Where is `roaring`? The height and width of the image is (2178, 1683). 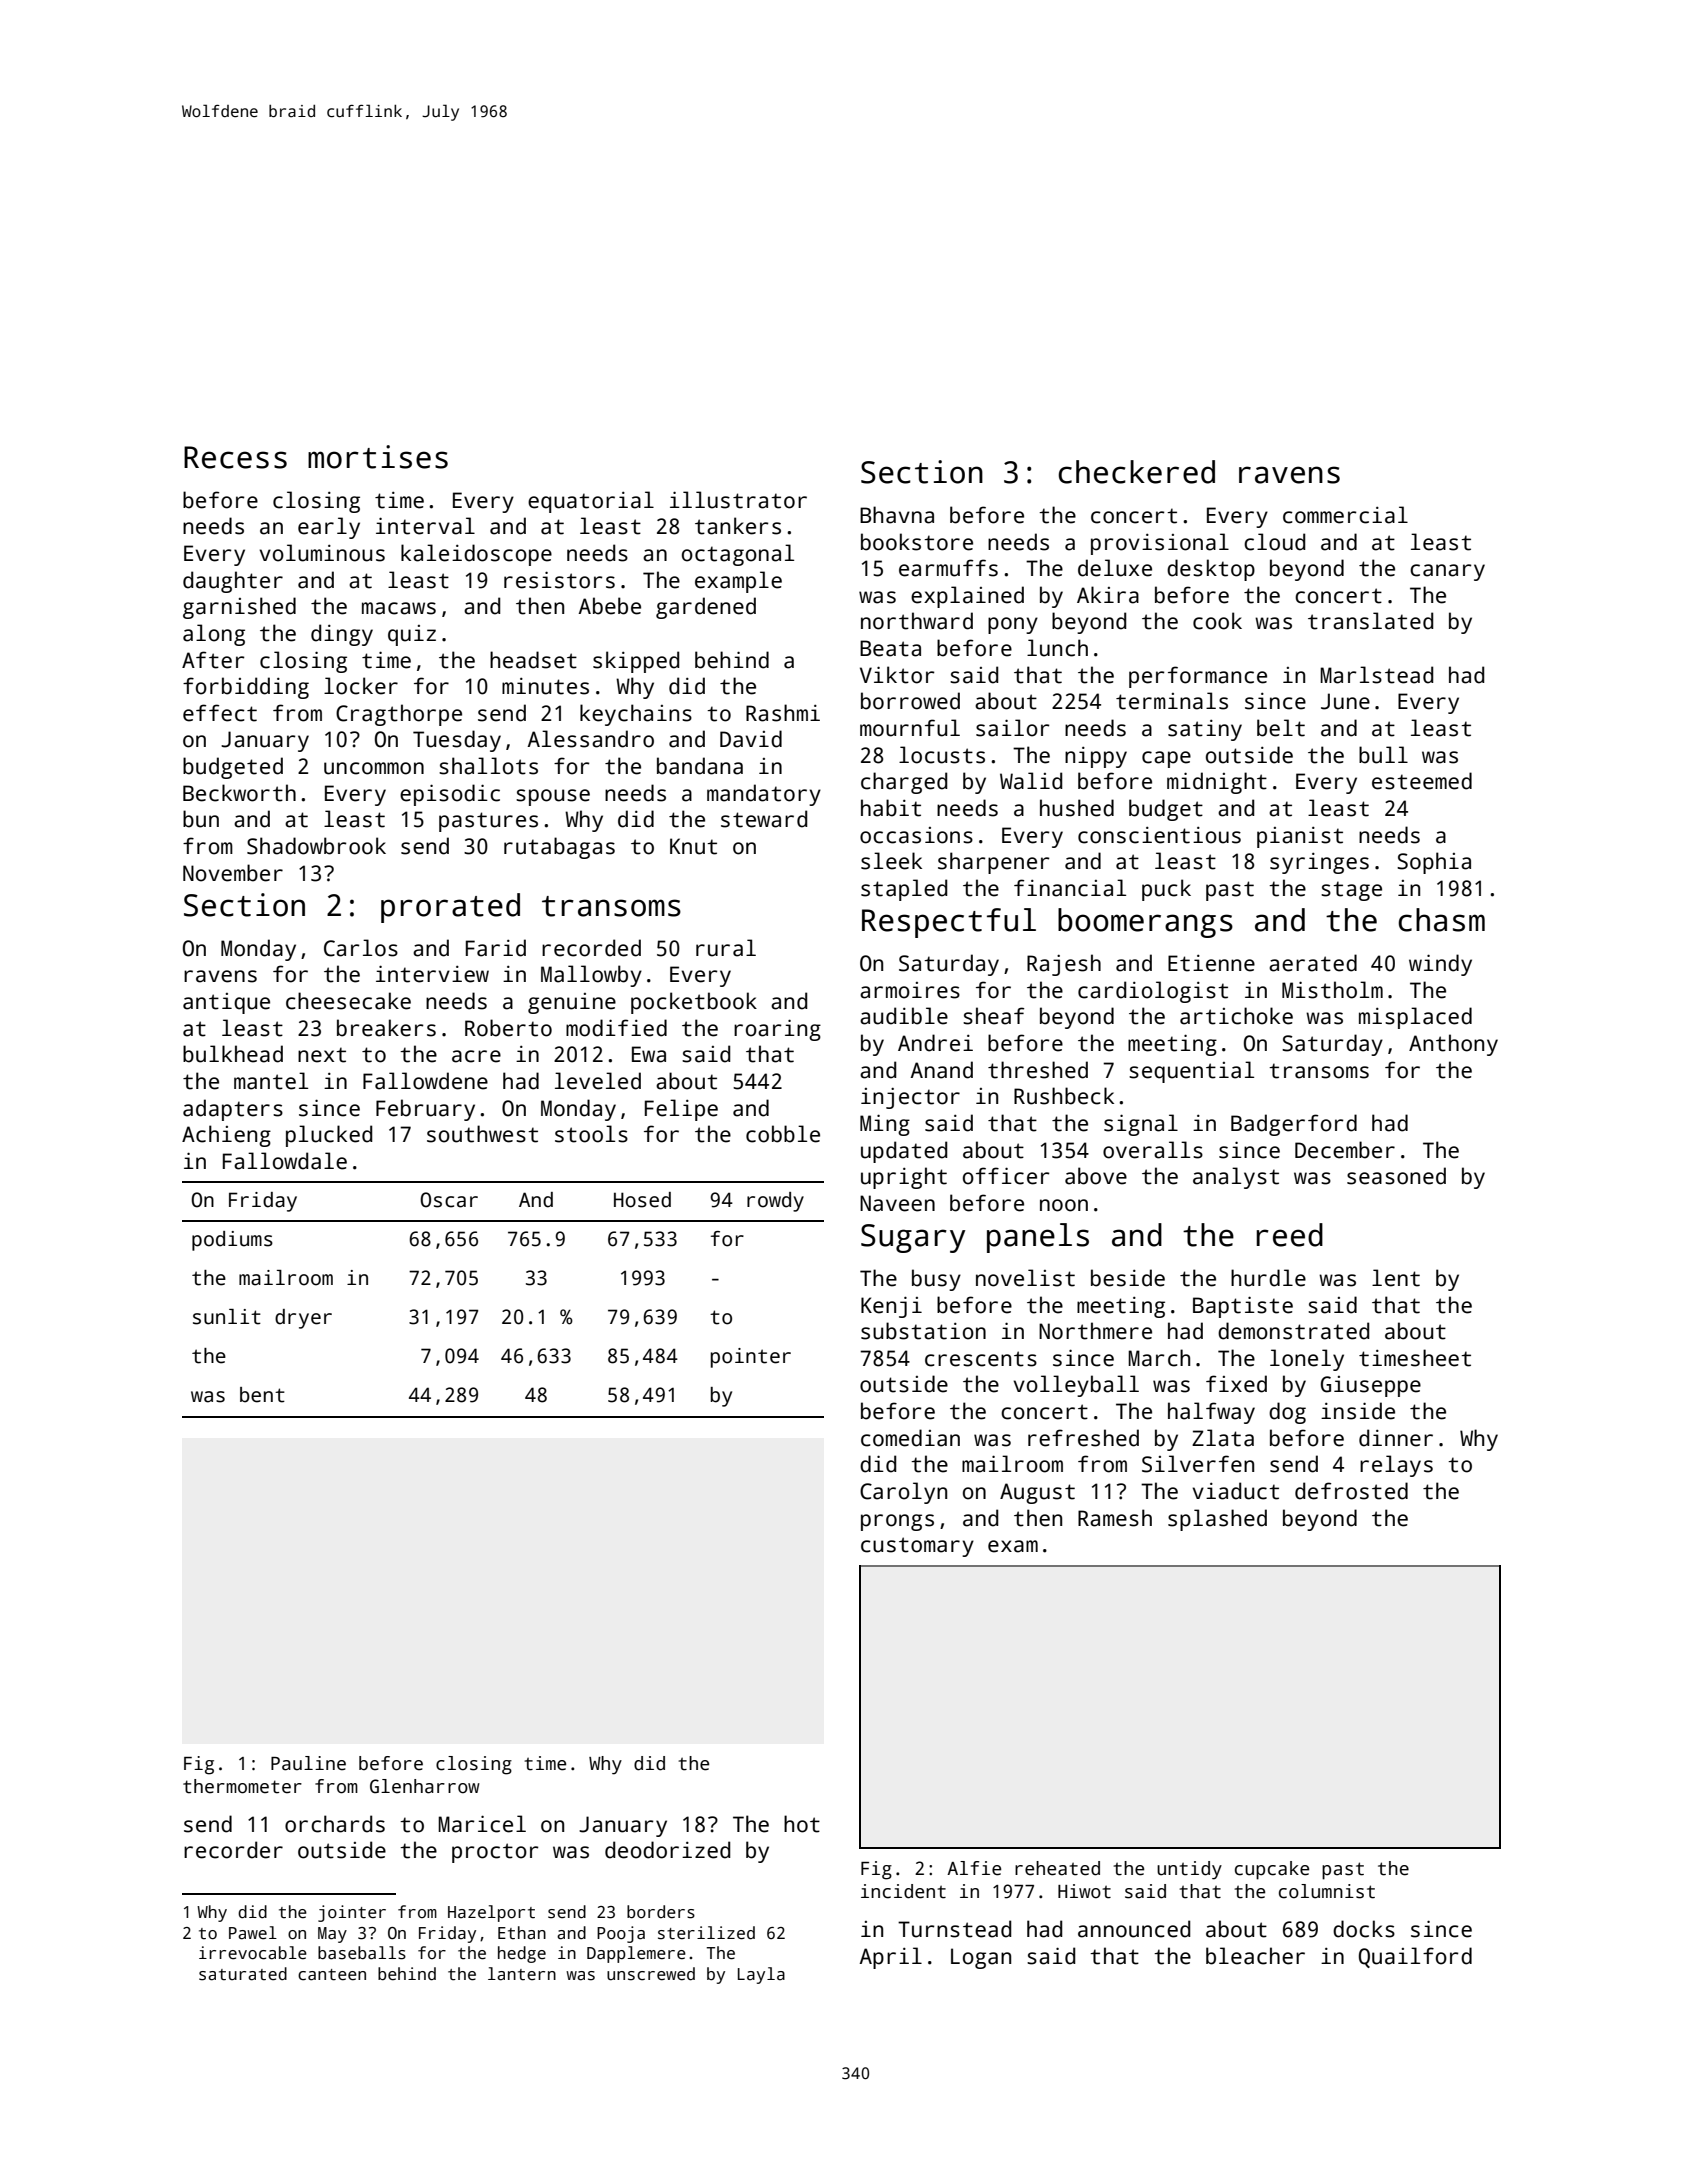 roaring is located at coordinates (777, 1030).
